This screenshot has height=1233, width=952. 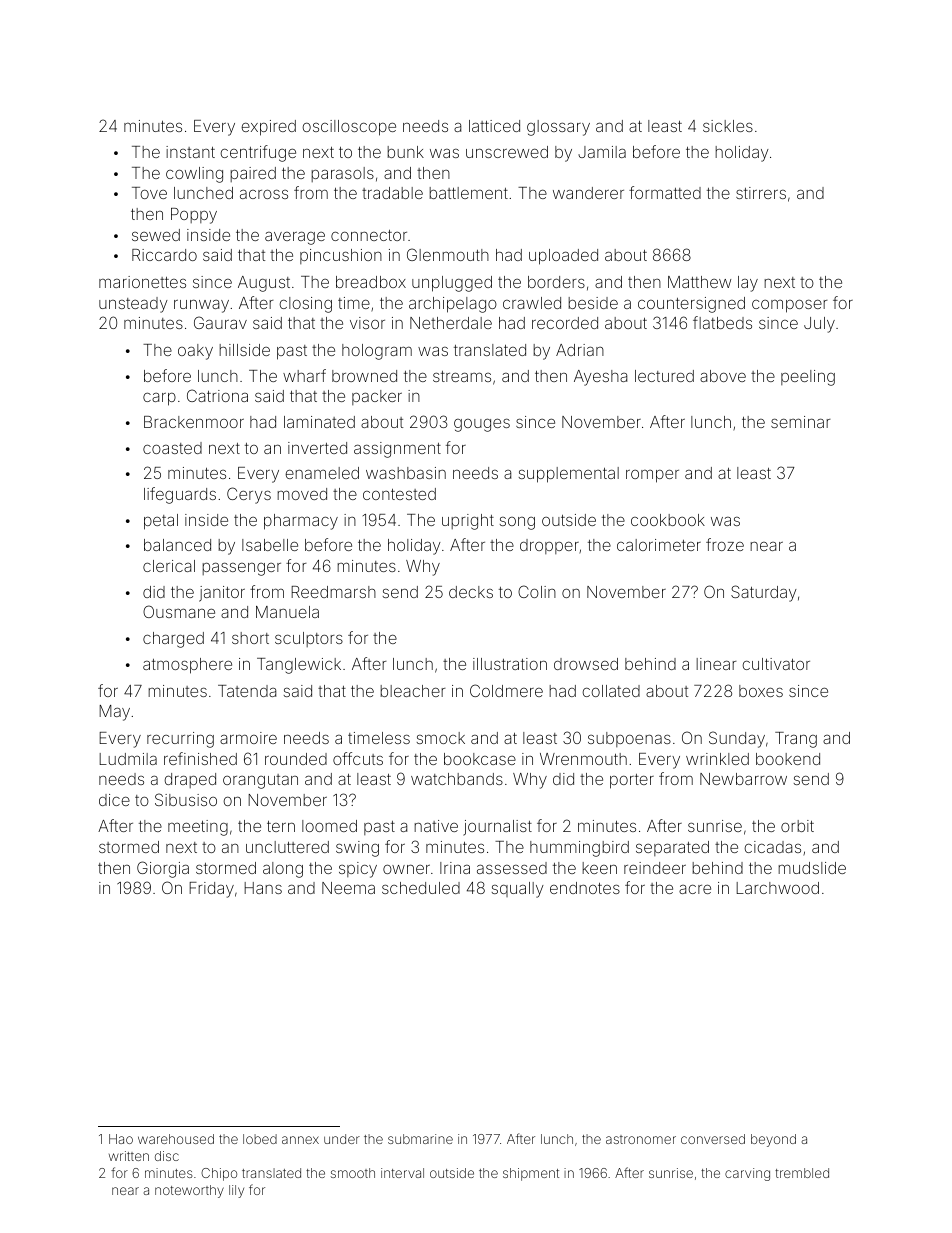 What do you see at coordinates (405, 152) in the screenshot?
I see `bunk` at bounding box center [405, 152].
